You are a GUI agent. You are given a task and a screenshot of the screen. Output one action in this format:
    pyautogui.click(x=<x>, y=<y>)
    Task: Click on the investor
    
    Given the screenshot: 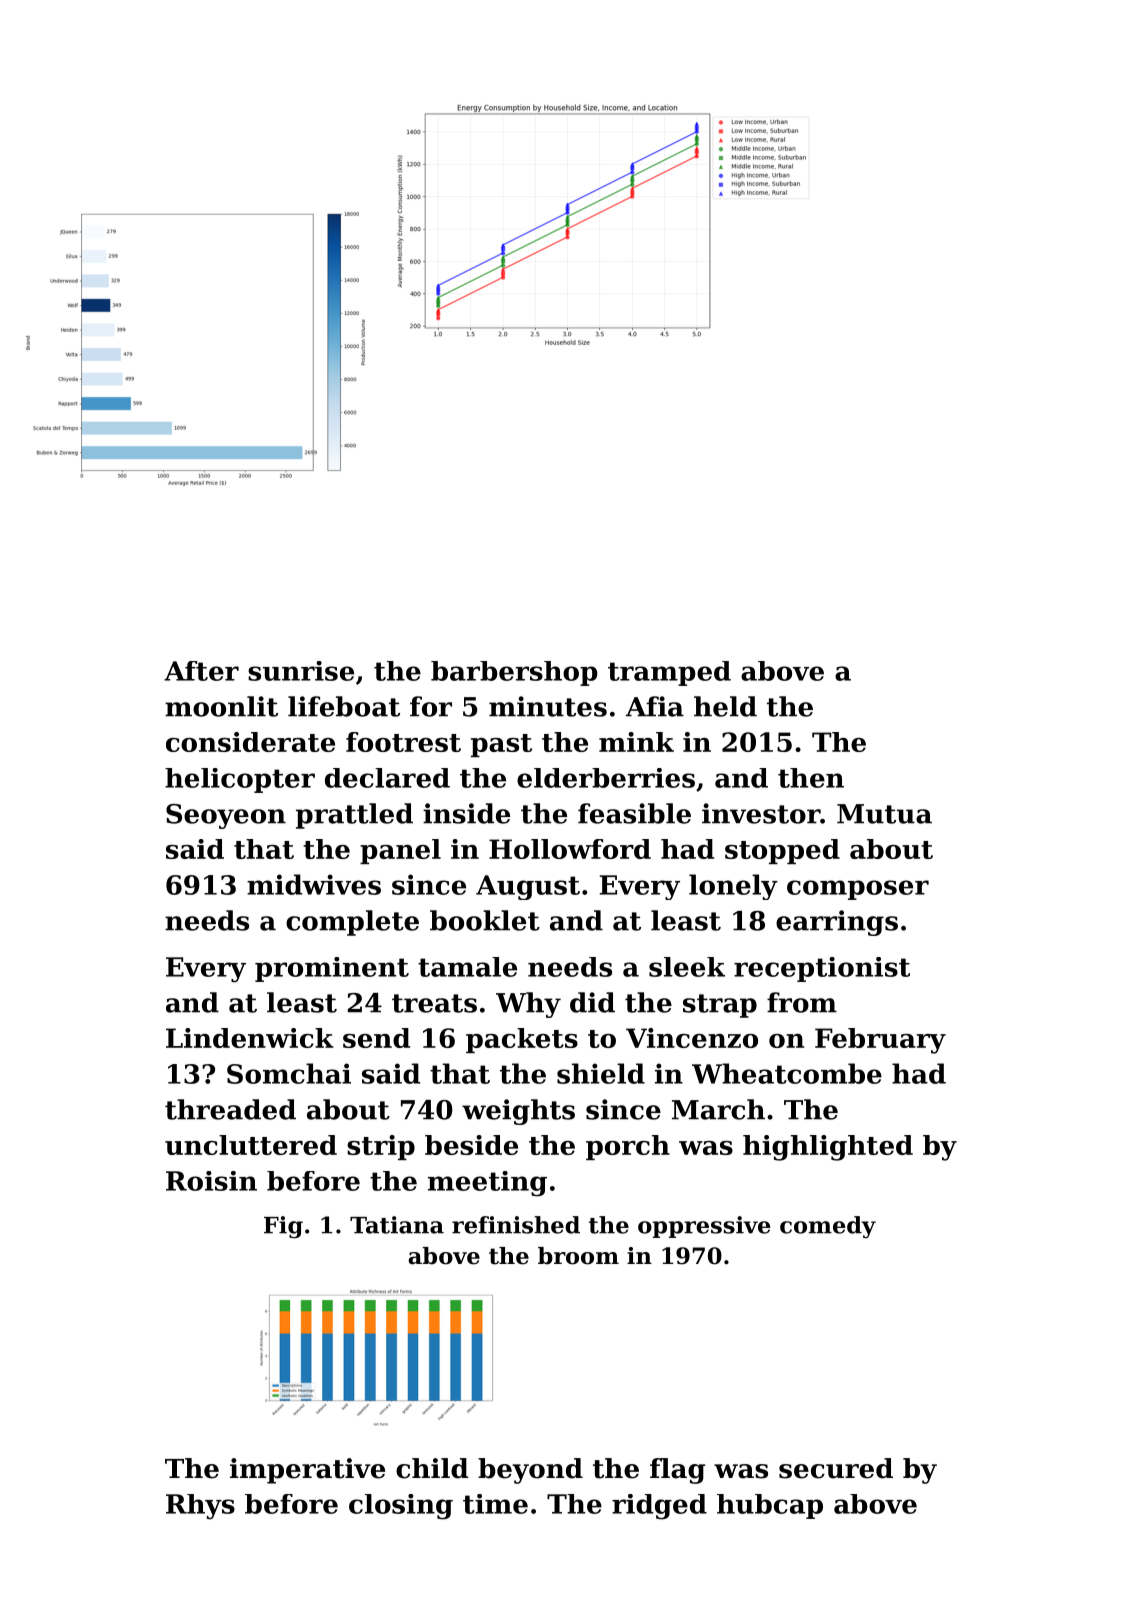 What is the action you would take?
    pyautogui.click(x=761, y=813)
